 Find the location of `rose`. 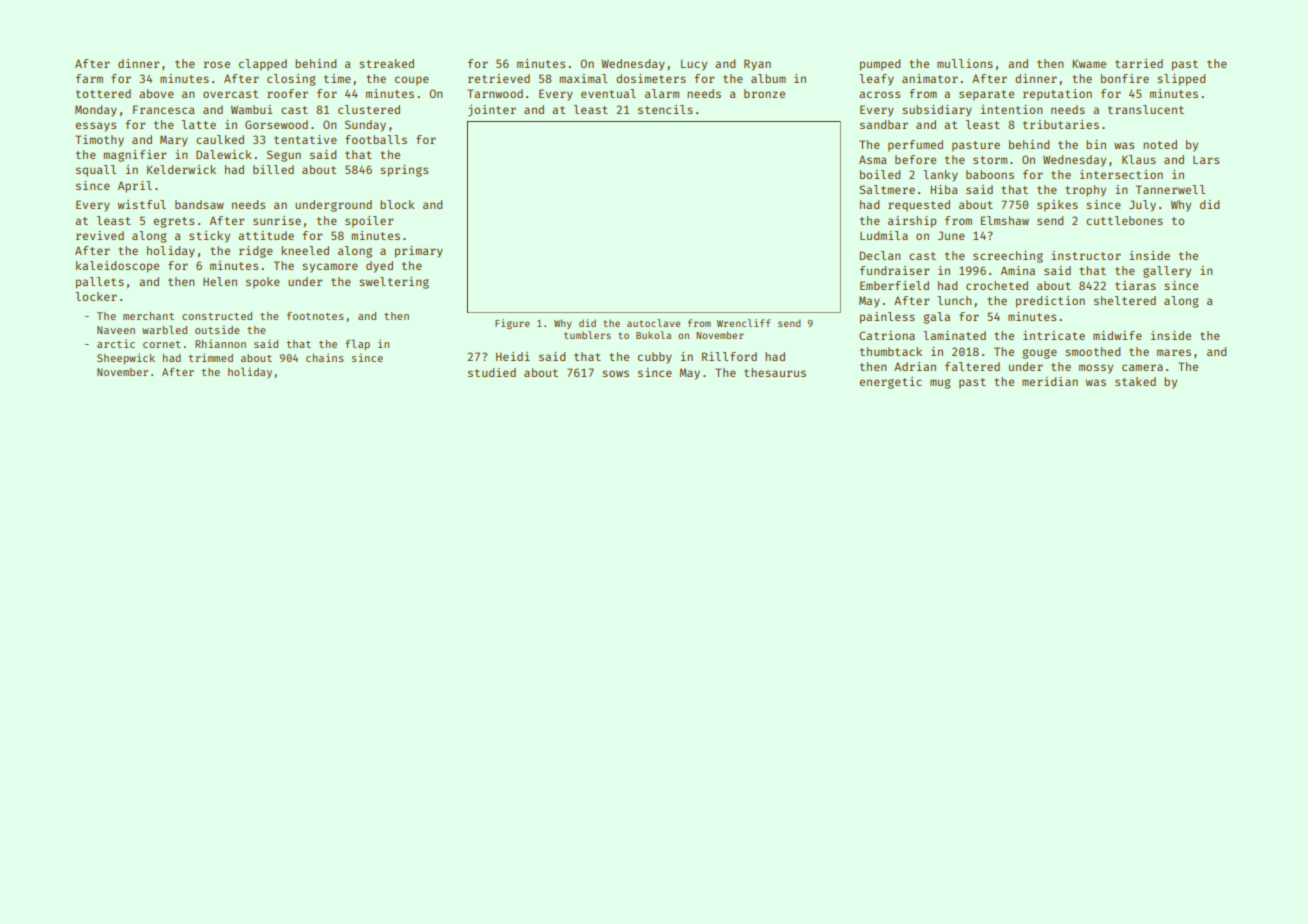

rose is located at coordinates (217, 64).
